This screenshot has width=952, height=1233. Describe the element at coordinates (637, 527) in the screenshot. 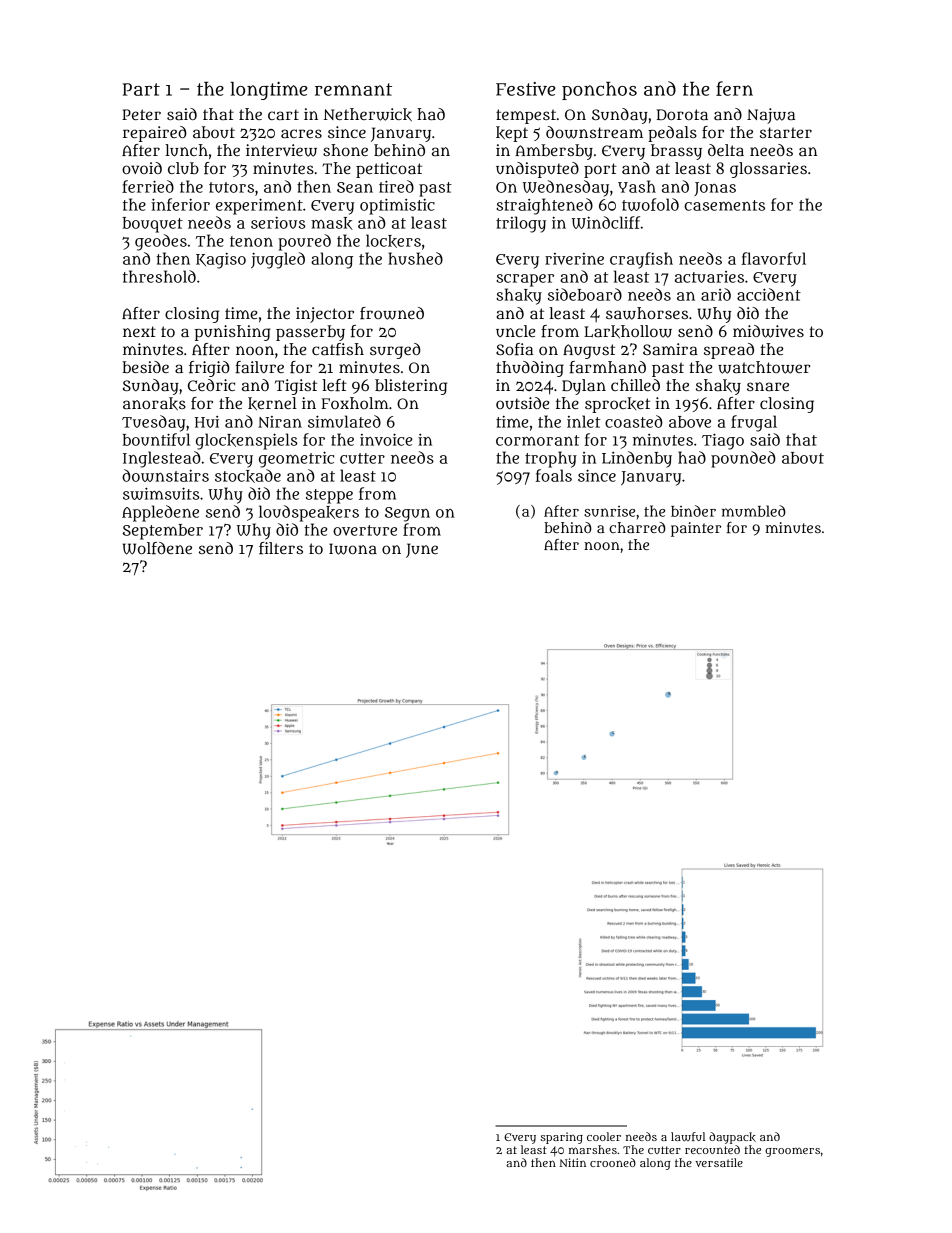

I see `charred` at that location.
